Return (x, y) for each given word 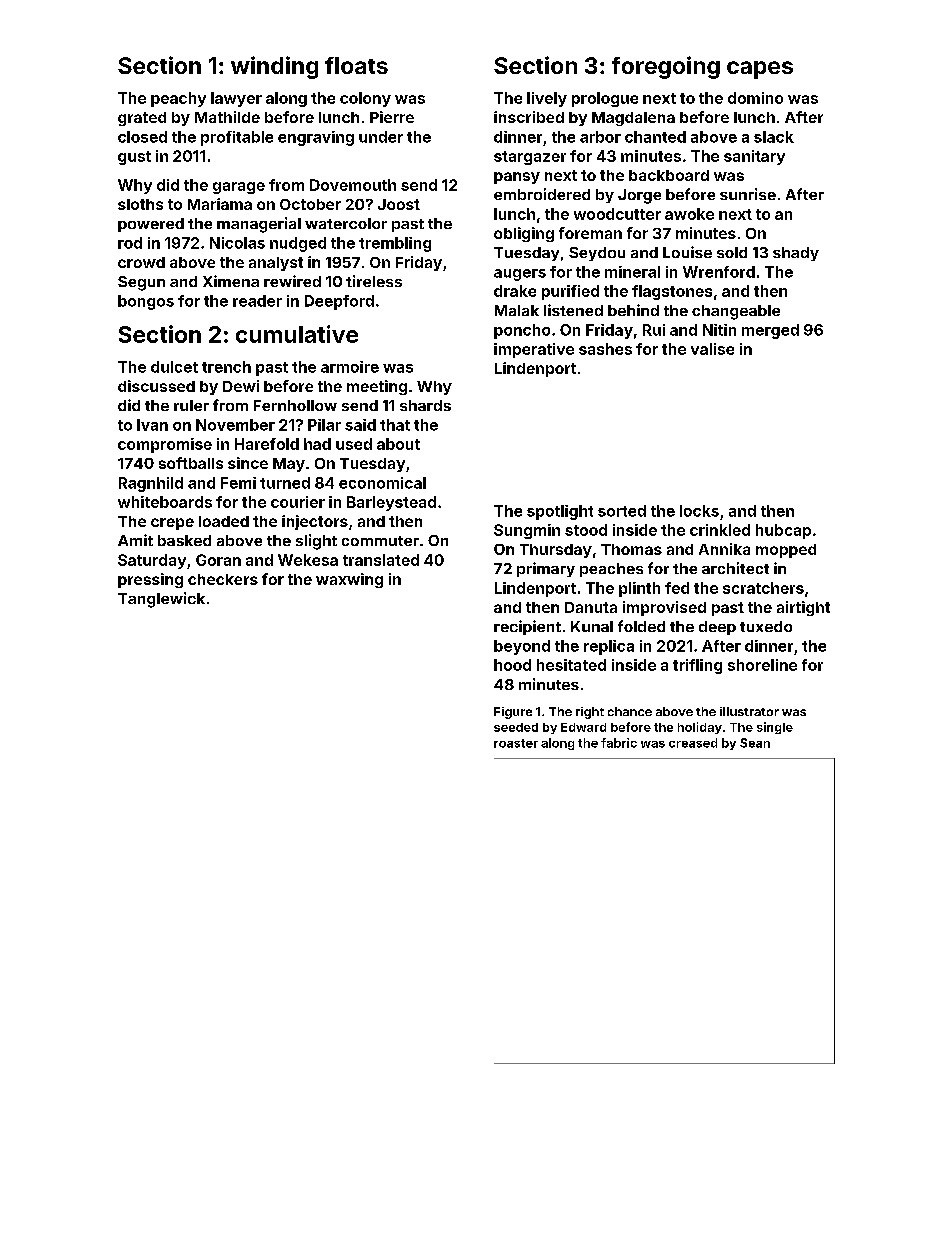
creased (693, 743)
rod (130, 243)
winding (274, 67)
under (381, 137)
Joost (399, 204)
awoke (689, 214)
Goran (218, 560)
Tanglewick (161, 600)
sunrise (748, 194)
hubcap (783, 531)
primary (546, 569)
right (590, 713)
